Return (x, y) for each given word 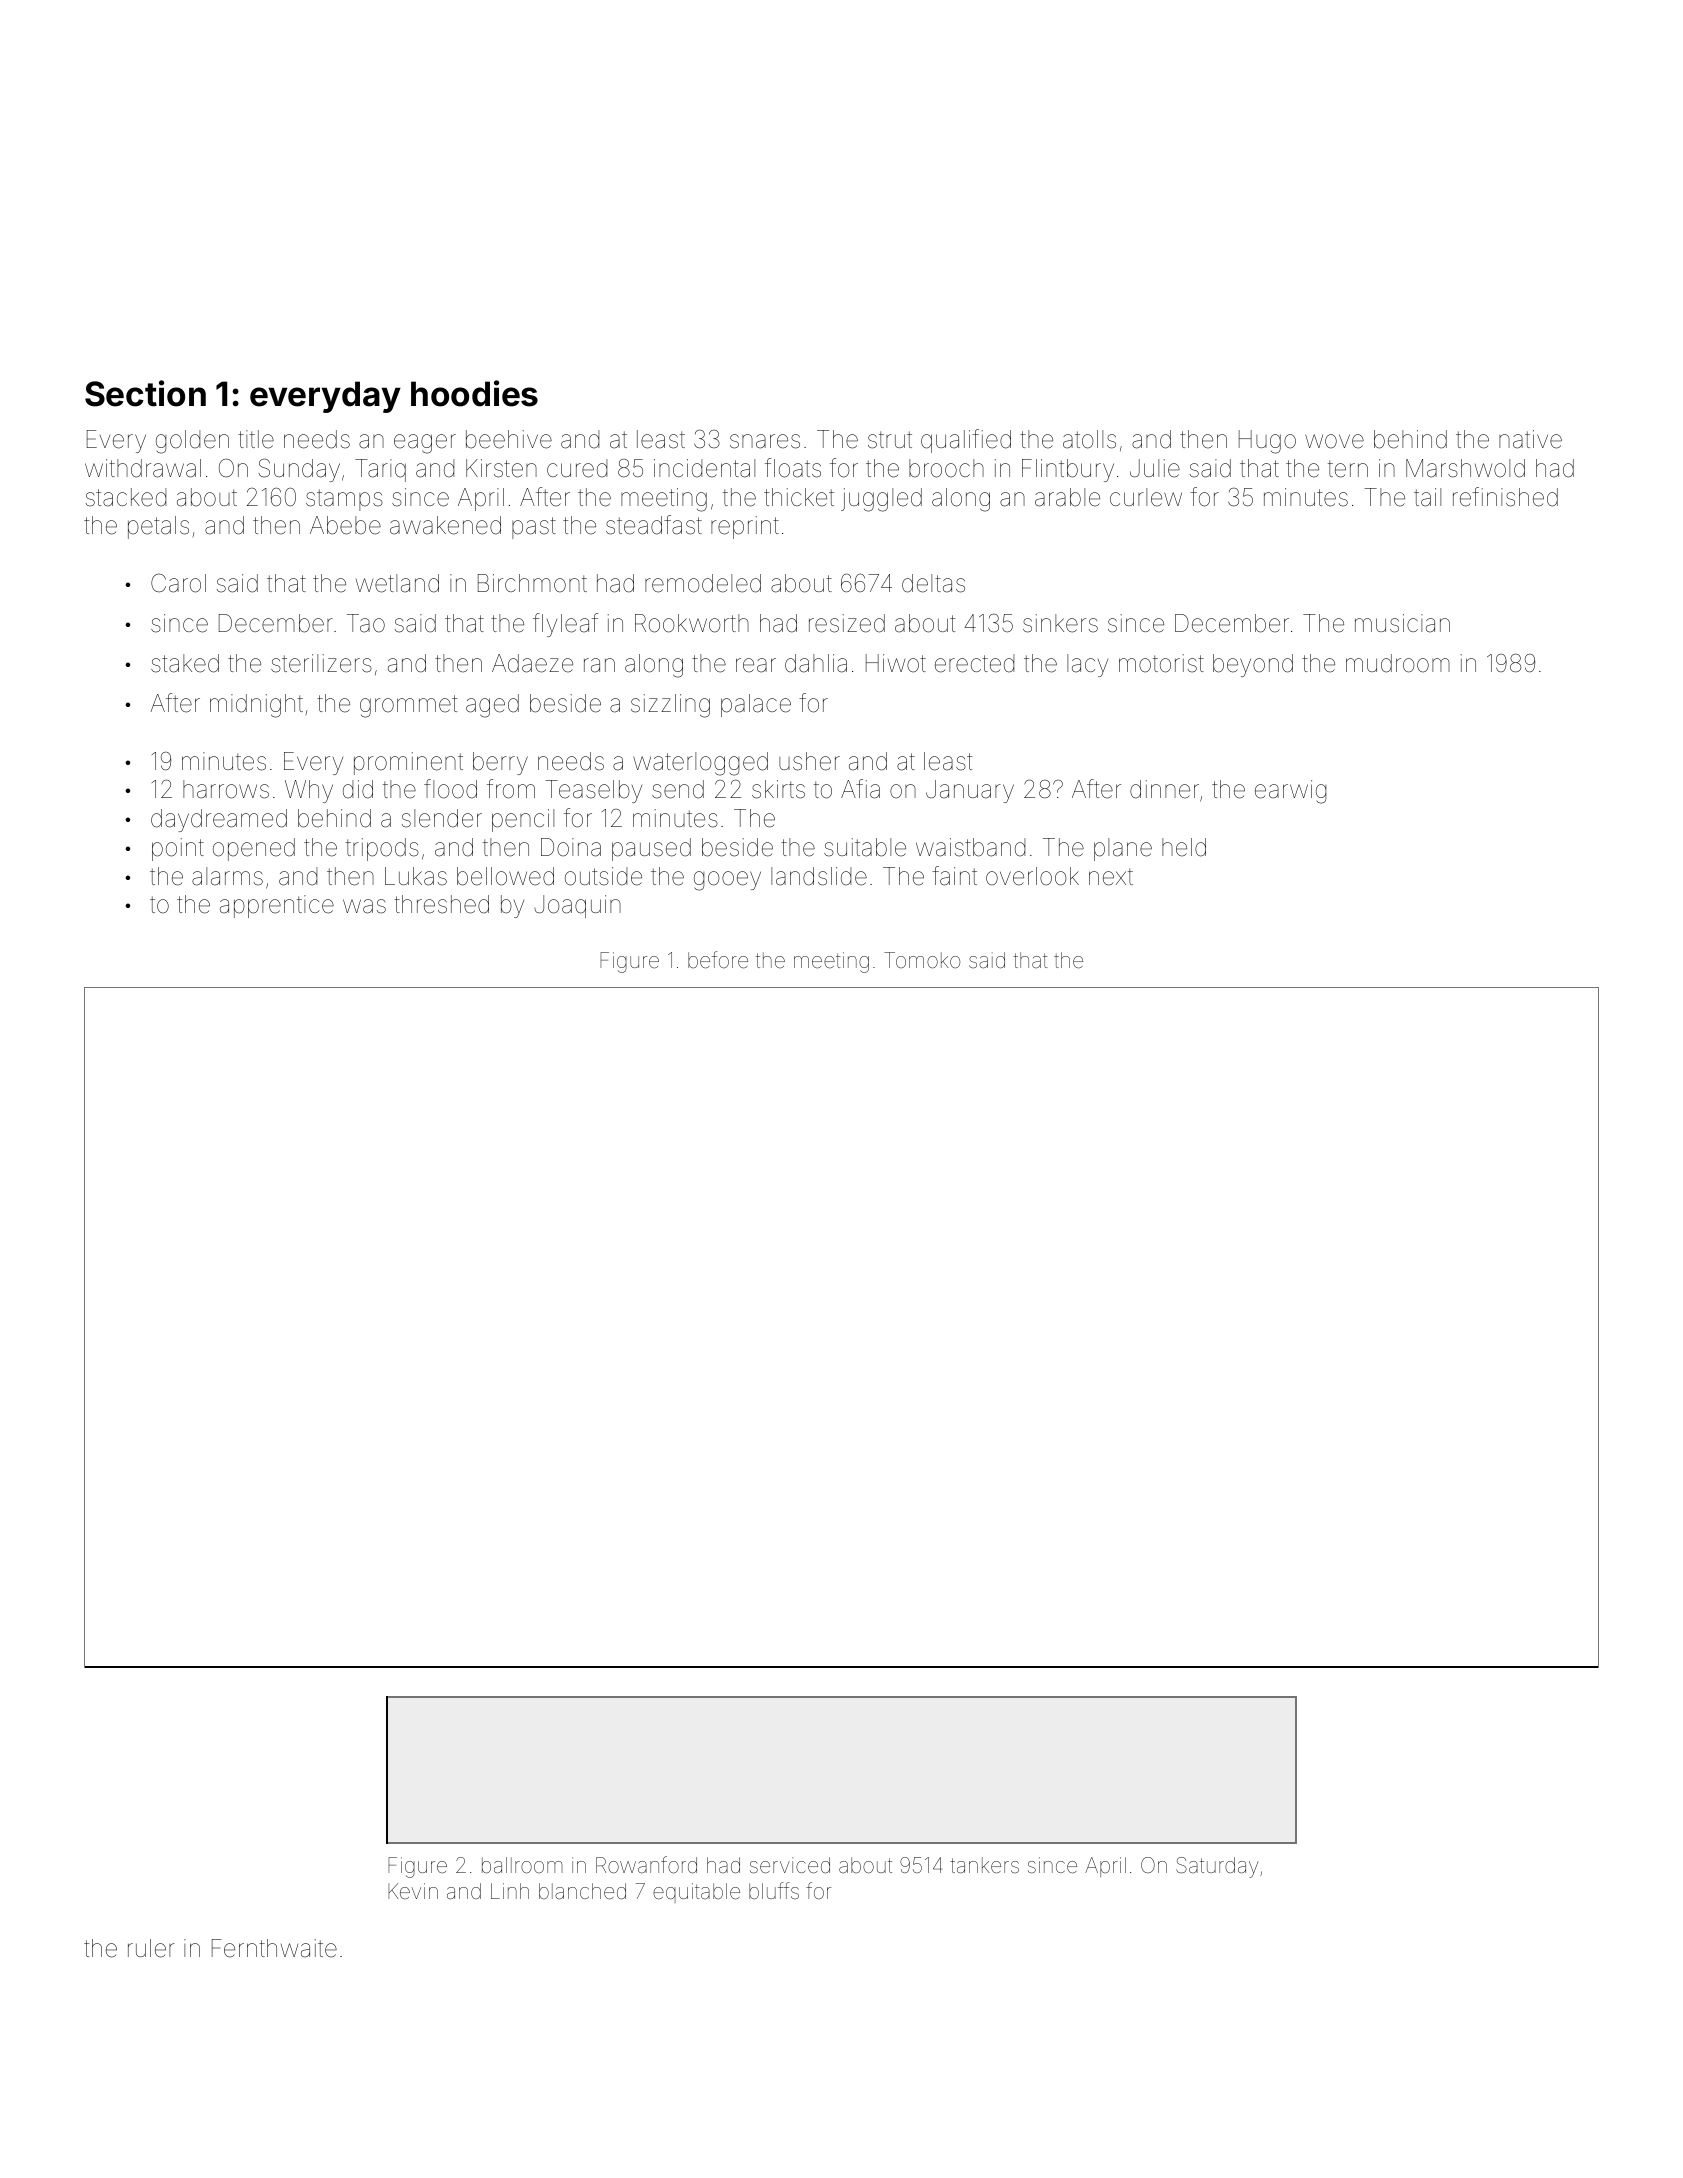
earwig (1290, 792)
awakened (445, 525)
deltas (933, 583)
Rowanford (646, 1865)
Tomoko (922, 960)
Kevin (413, 1891)
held (1184, 847)
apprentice (277, 906)
